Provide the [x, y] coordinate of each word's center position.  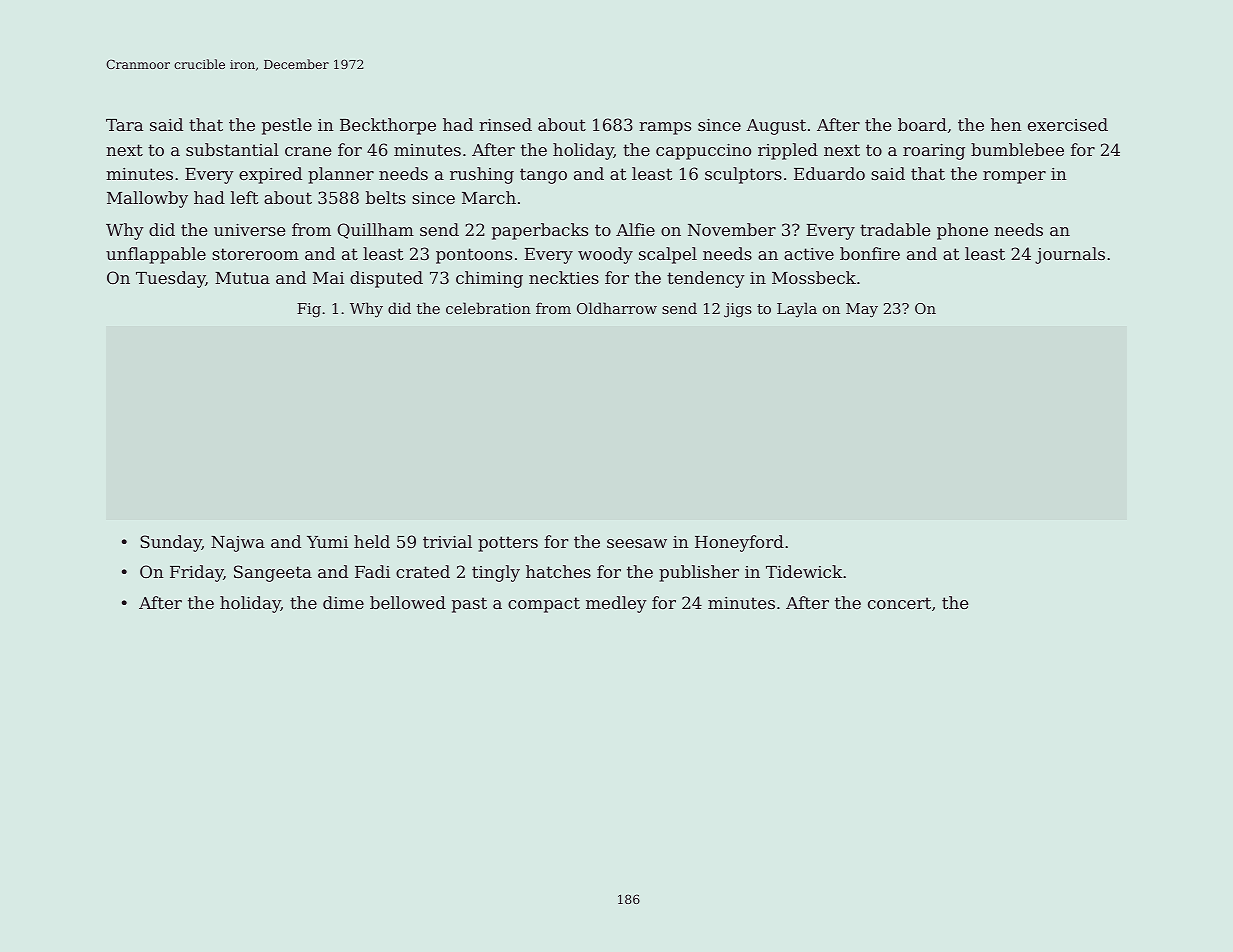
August [776, 127]
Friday [196, 573]
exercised [1068, 124]
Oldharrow [617, 308]
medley [616, 604]
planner [341, 175]
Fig [309, 310]
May [862, 310]
